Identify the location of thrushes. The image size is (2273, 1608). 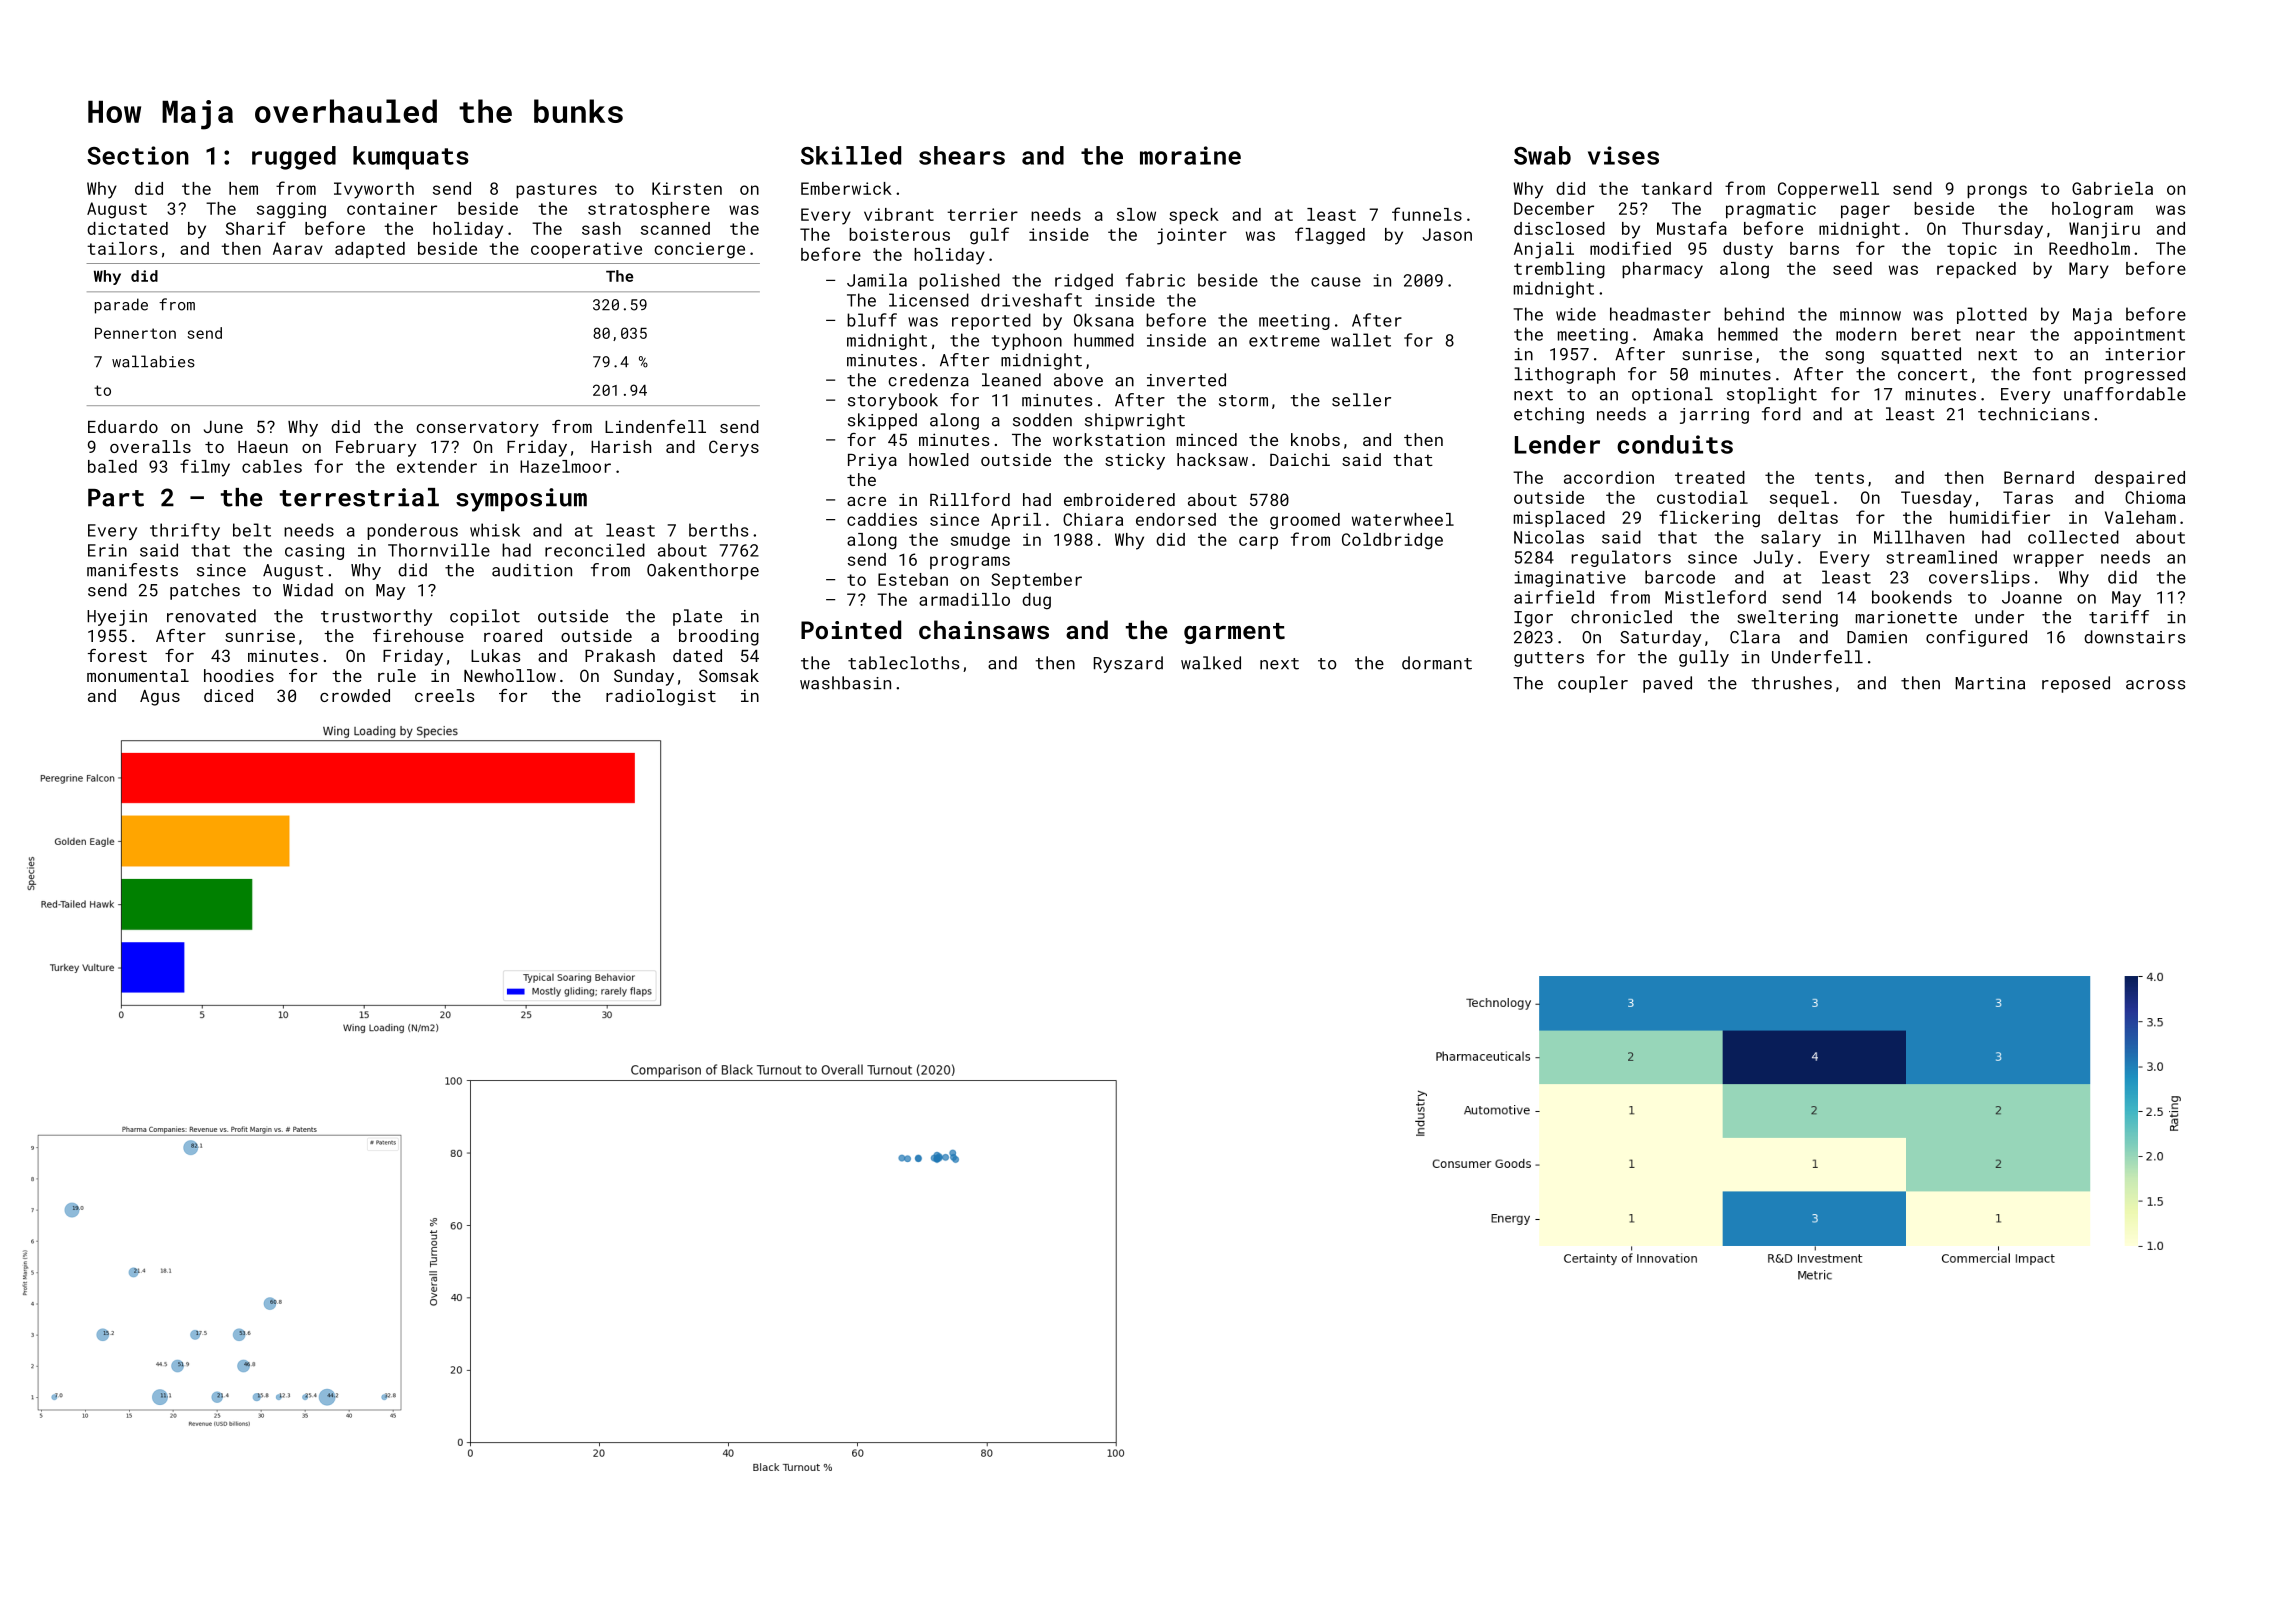
(1791, 683).
